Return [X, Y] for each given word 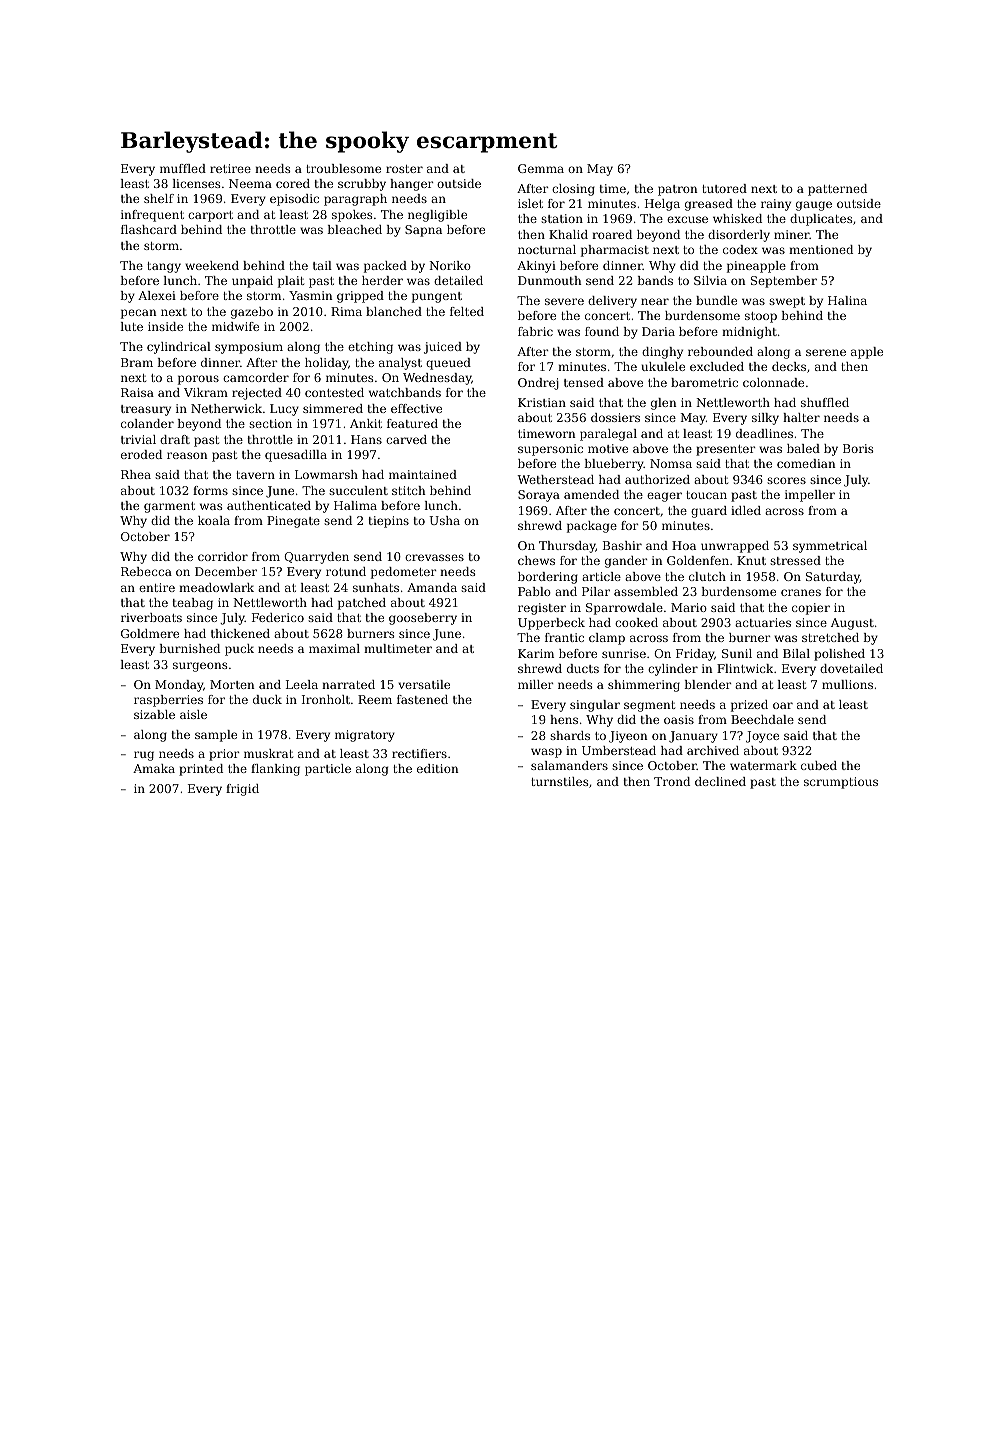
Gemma [541, 168]
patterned [837, 190]
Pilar [596, 591]
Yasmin [311, 295]
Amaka [154, 768]
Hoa [684, 545]
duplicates [821, 220]
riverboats [151, 617]
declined [720, 781]
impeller [810, 496]
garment [169, 507]
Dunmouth [550, 280]
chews [536, 560]
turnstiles [559, 781]
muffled [183, 168]
